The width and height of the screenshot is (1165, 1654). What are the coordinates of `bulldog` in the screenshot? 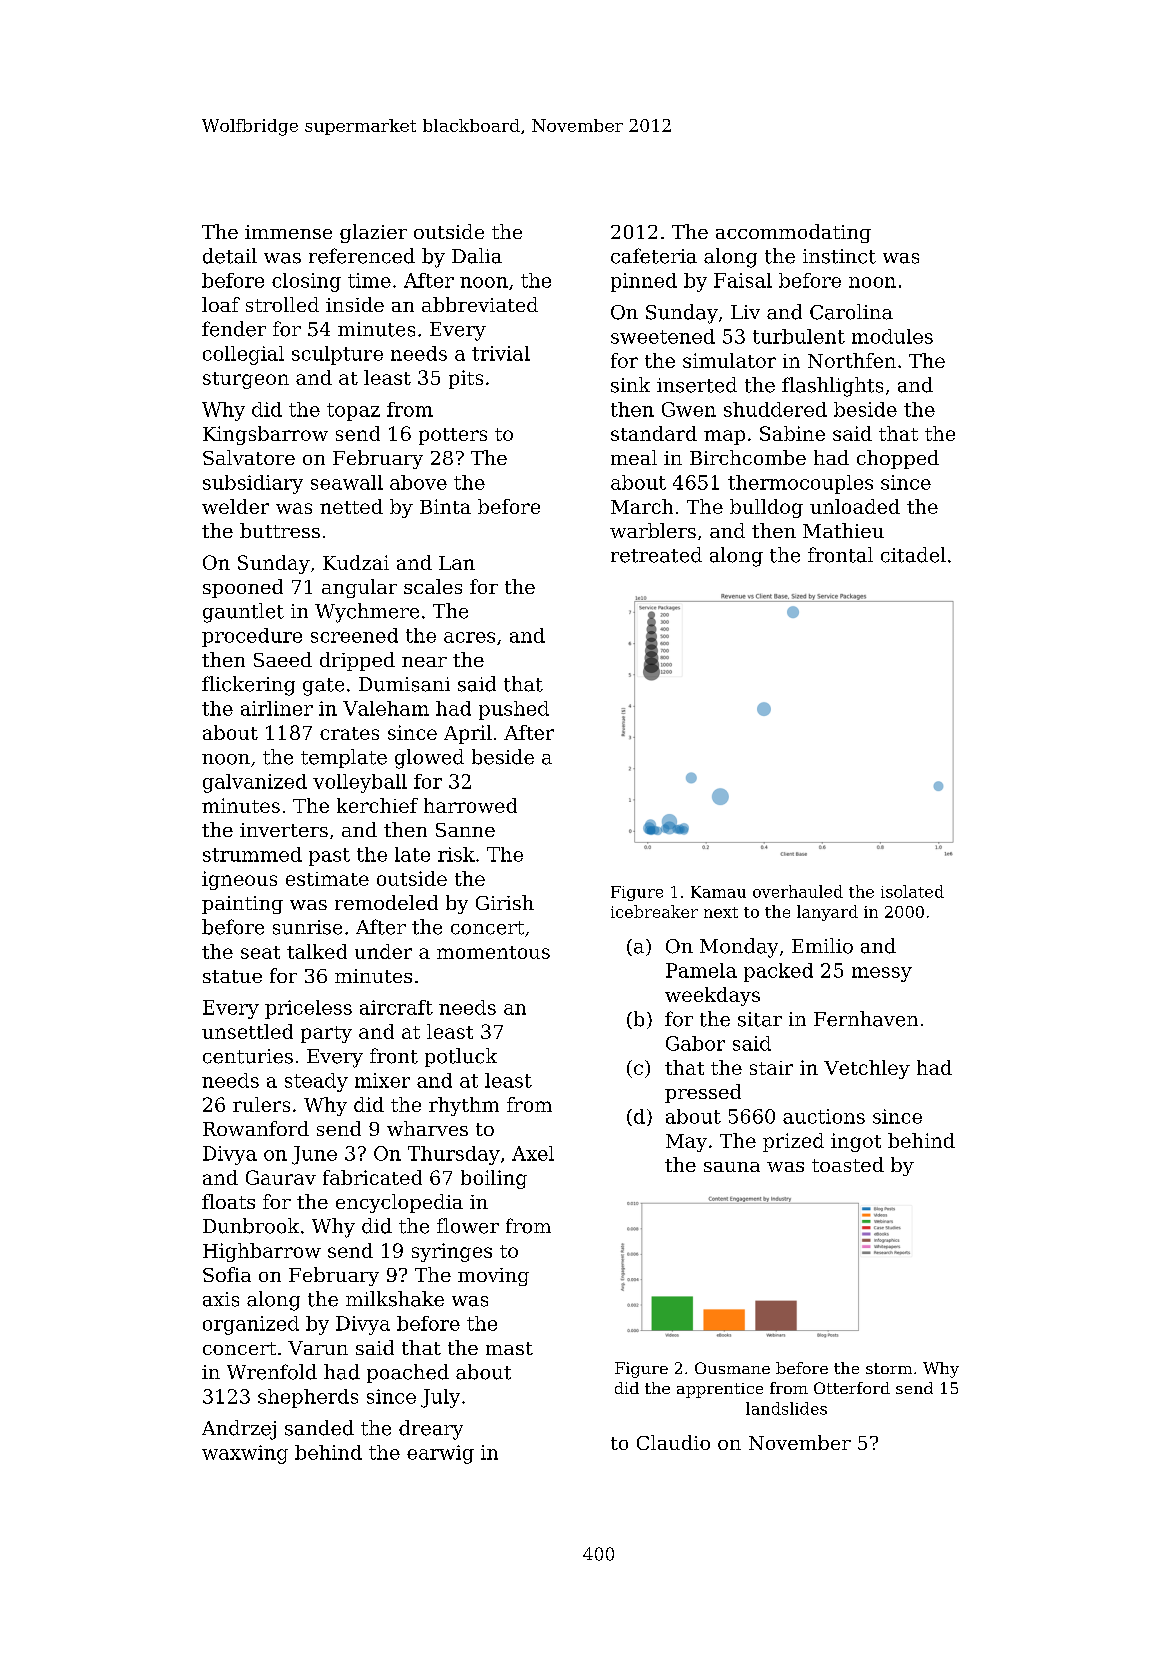 It's located at (766, 508).
